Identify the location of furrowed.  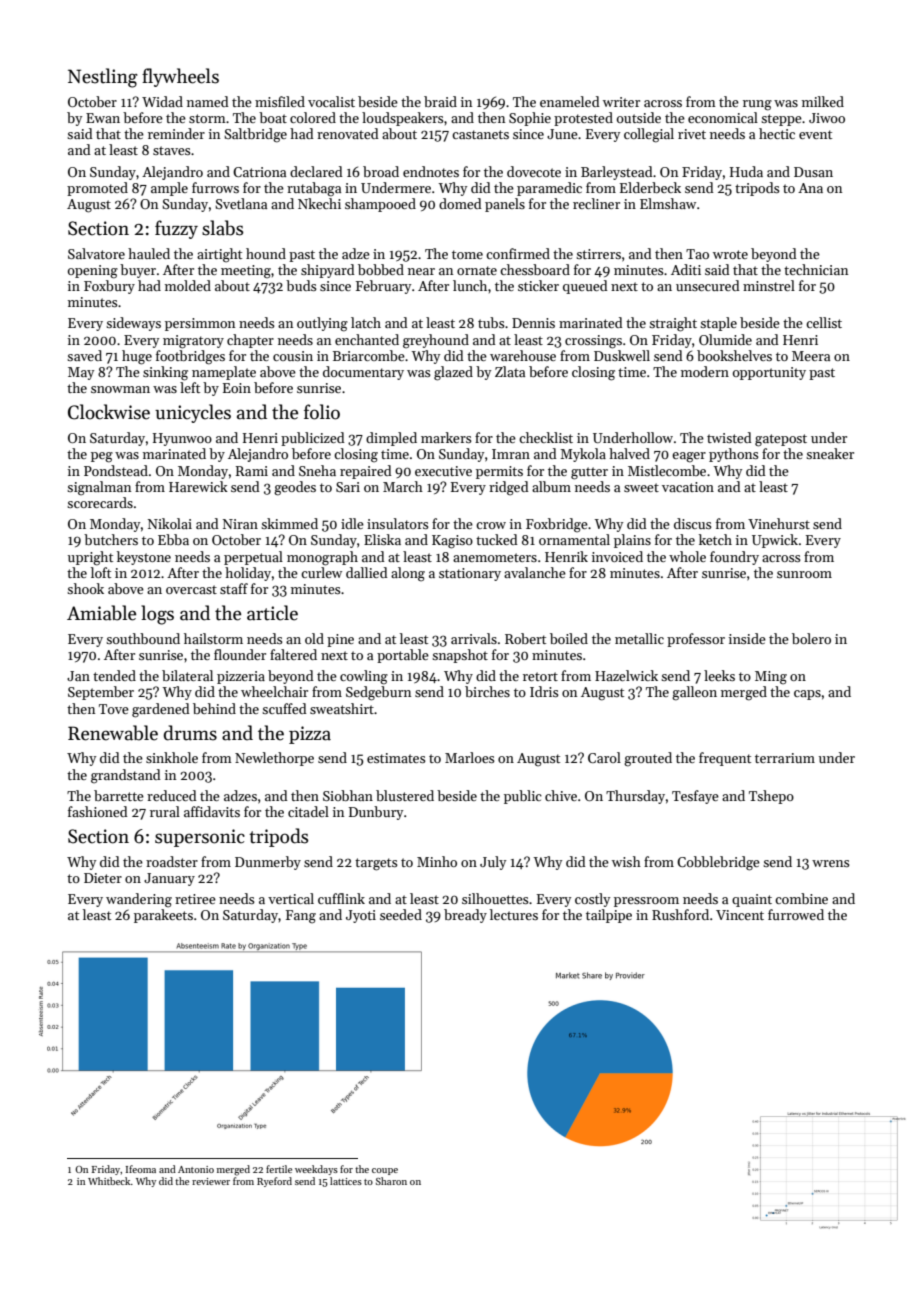
(796, 914).
